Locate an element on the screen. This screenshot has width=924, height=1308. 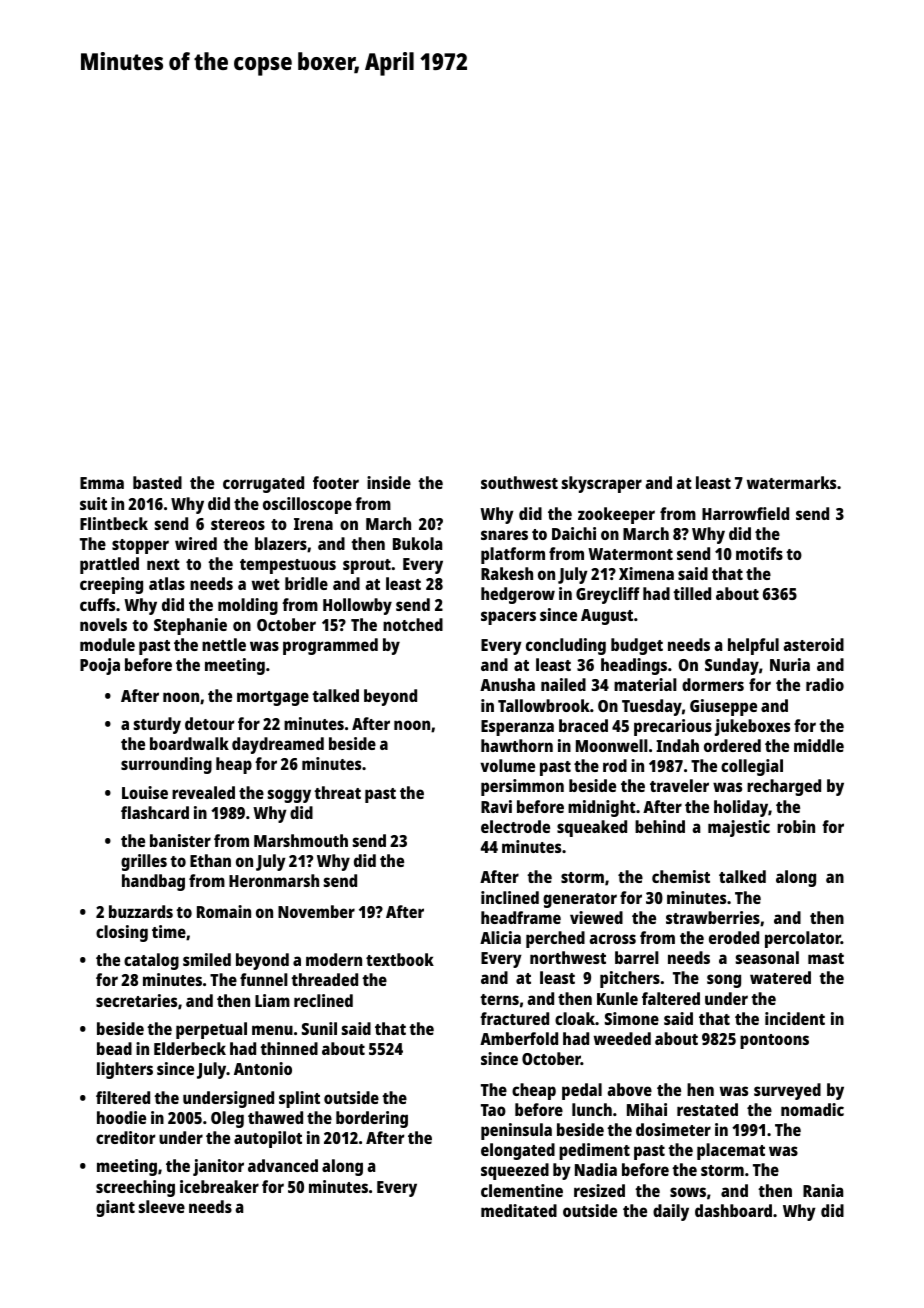
corrugated is located at coordinates (263, 484).
